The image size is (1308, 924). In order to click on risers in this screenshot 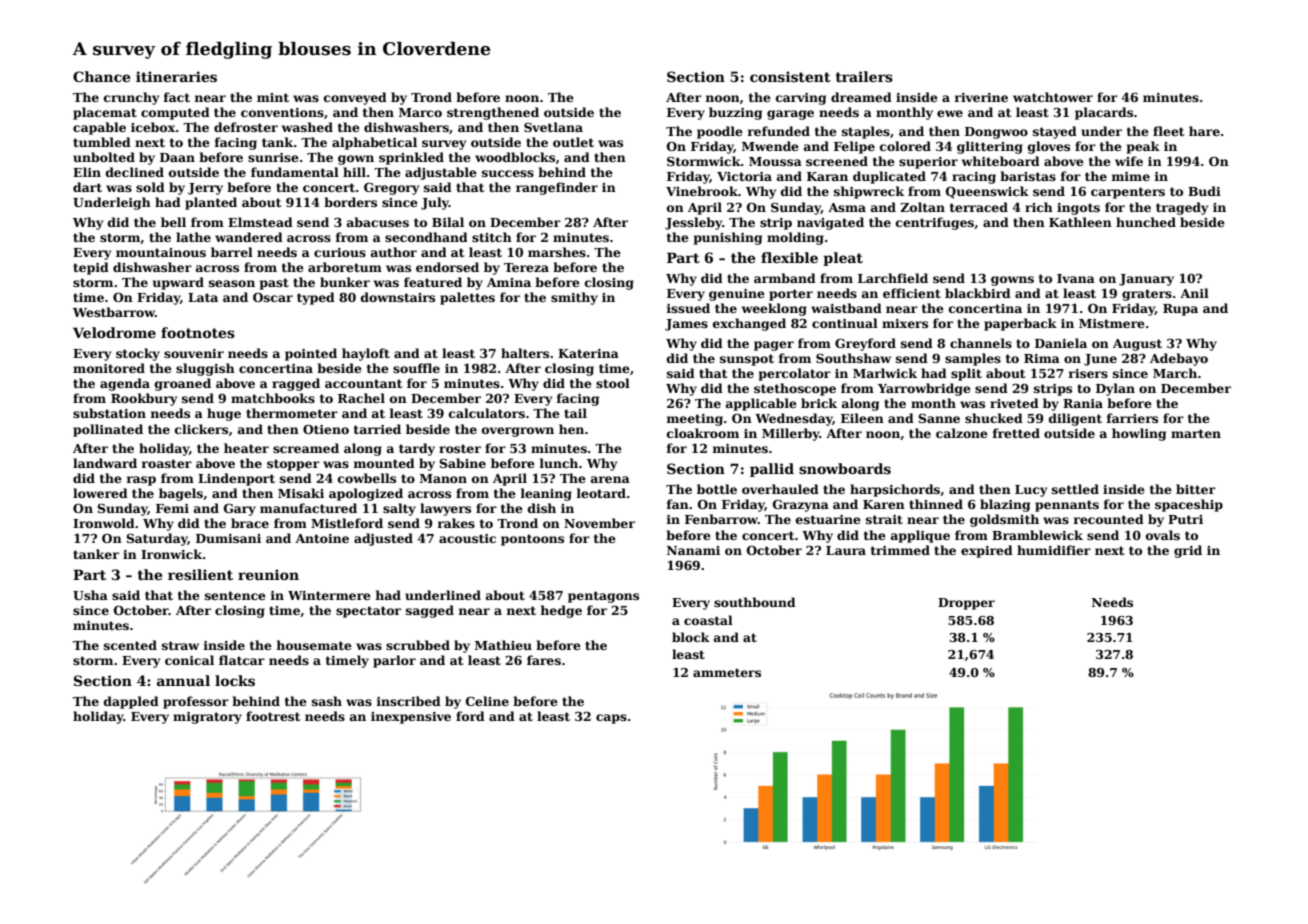, I will do `click(1088, 373)`.
